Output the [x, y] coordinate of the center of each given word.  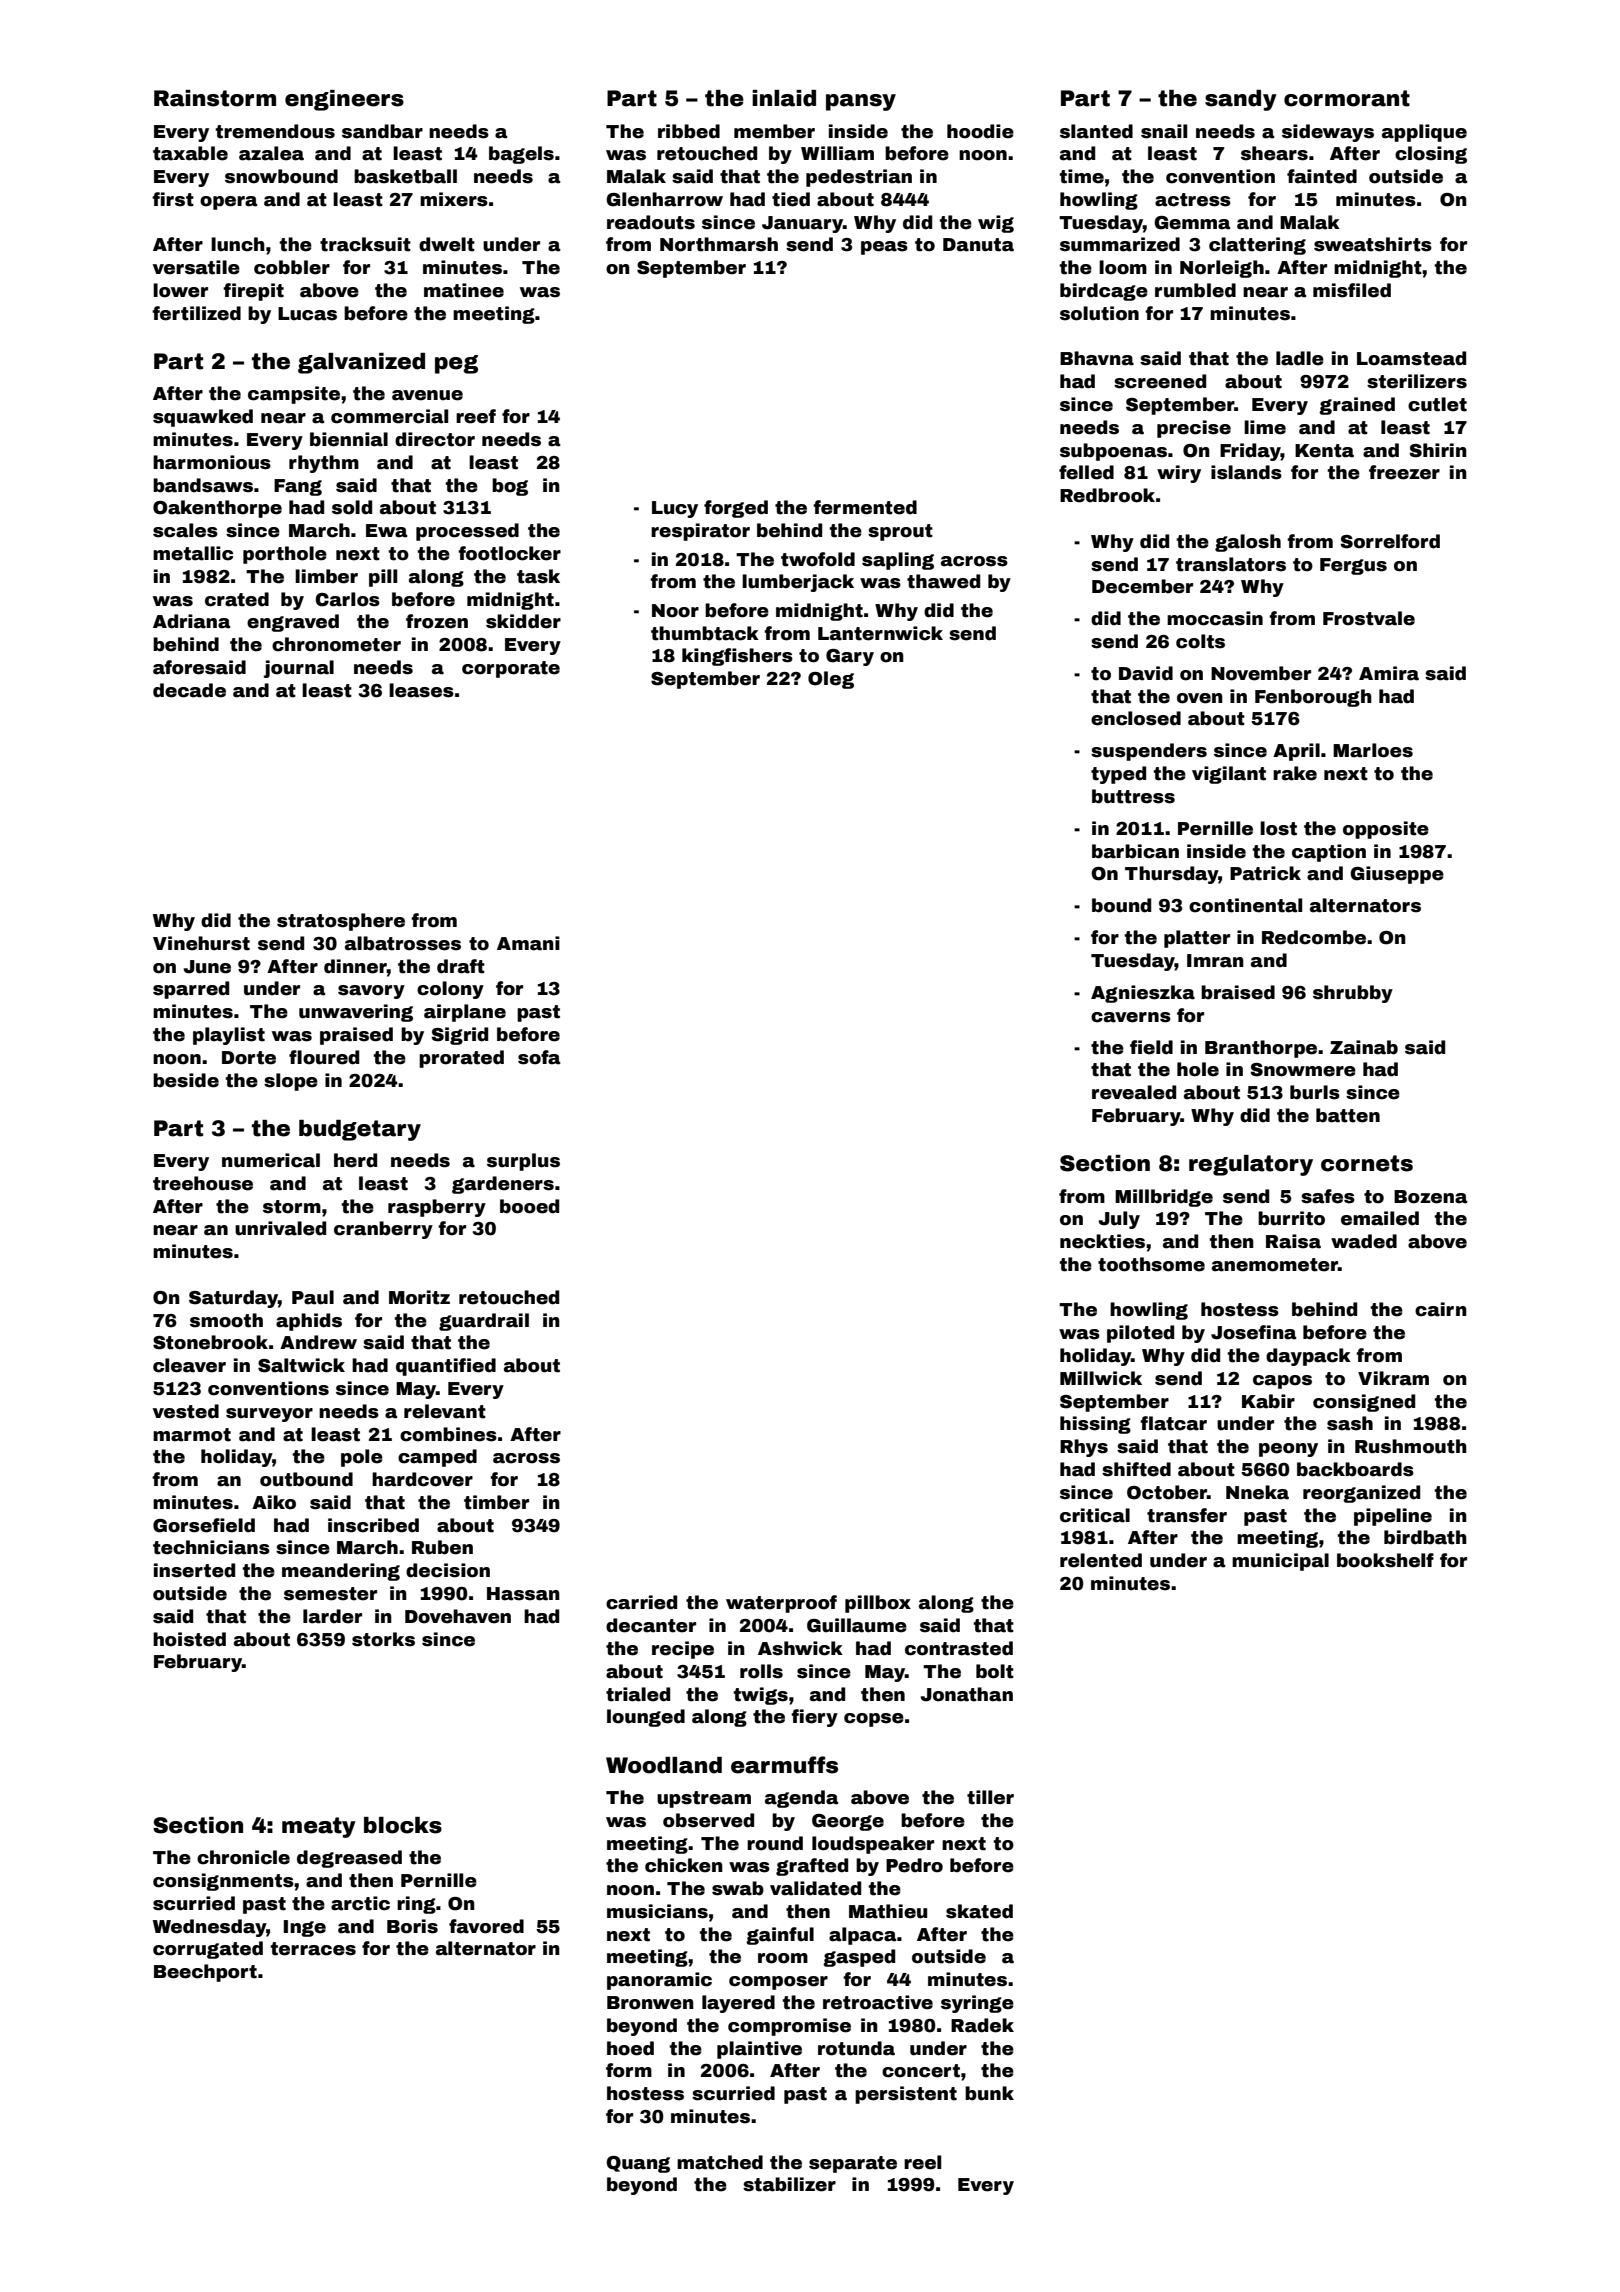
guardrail [484, 1322]
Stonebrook [210, 1342]
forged [736, 509]
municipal [1280, 1562]
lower [180, 290]
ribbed [689, 131]
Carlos [347, 599]
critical [1095, 1515]
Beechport [205, 1973]
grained [1357, 406]
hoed [630, 2048]
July [1119, 1220]
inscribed [373, 1525]
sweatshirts [1373, 244]
